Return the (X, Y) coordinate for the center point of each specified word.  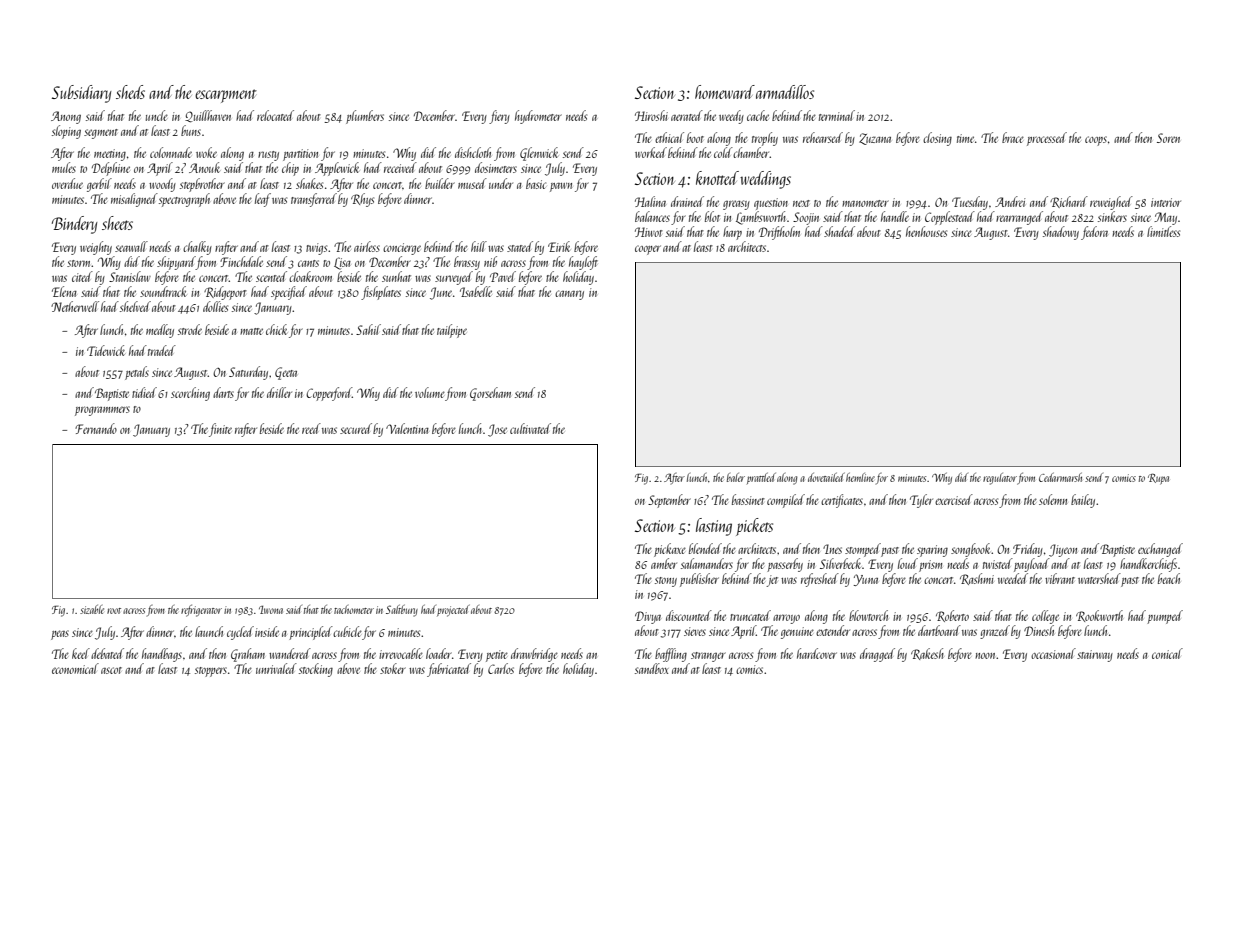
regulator (1000, 479)
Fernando (96, 428)
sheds (130, 92)
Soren (1168, 138)
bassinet (748, 499)
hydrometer (538, 117)
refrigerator (201, 610)
